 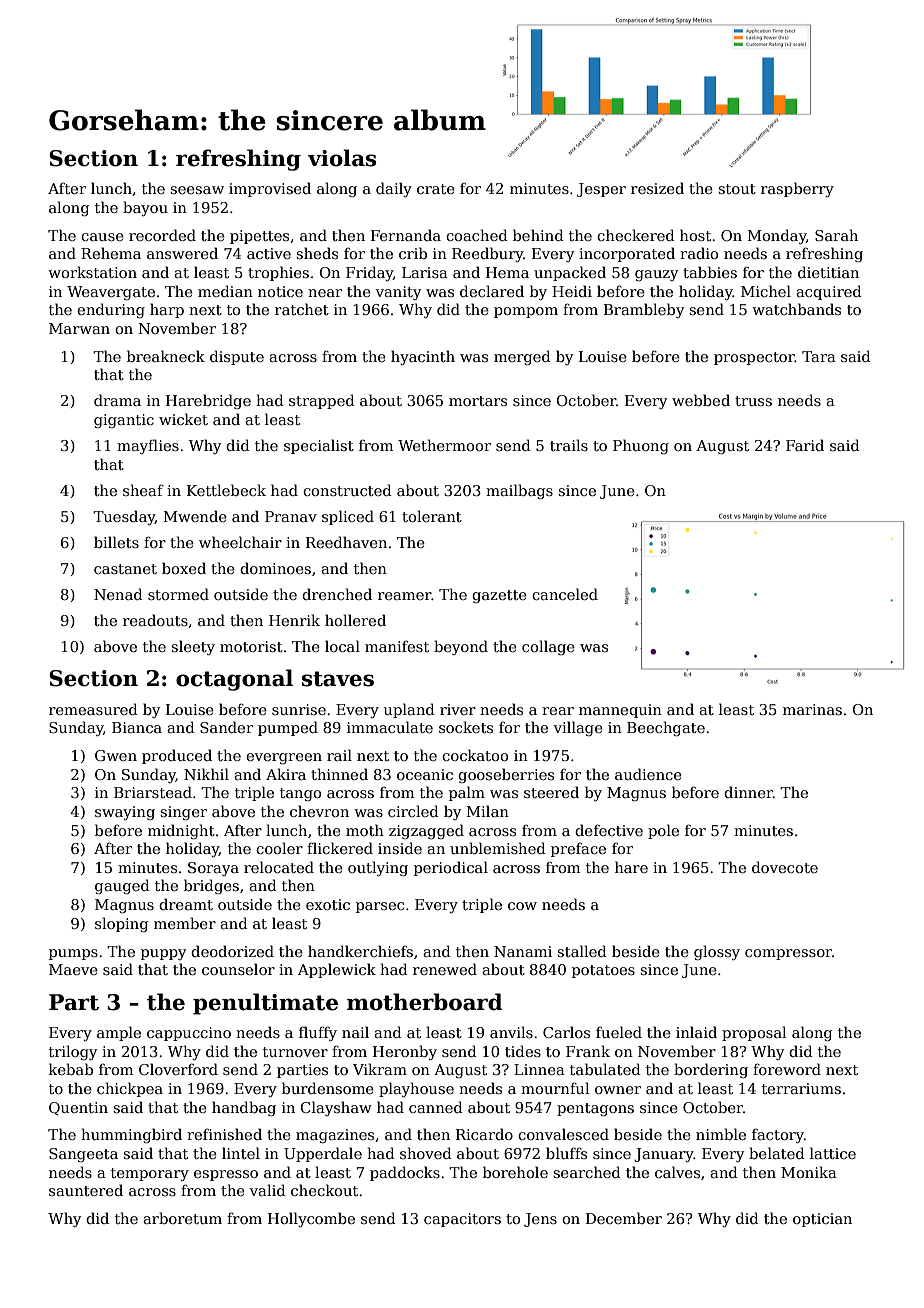 I want to click on Hollycombe, so click(x=311, y=1219).
